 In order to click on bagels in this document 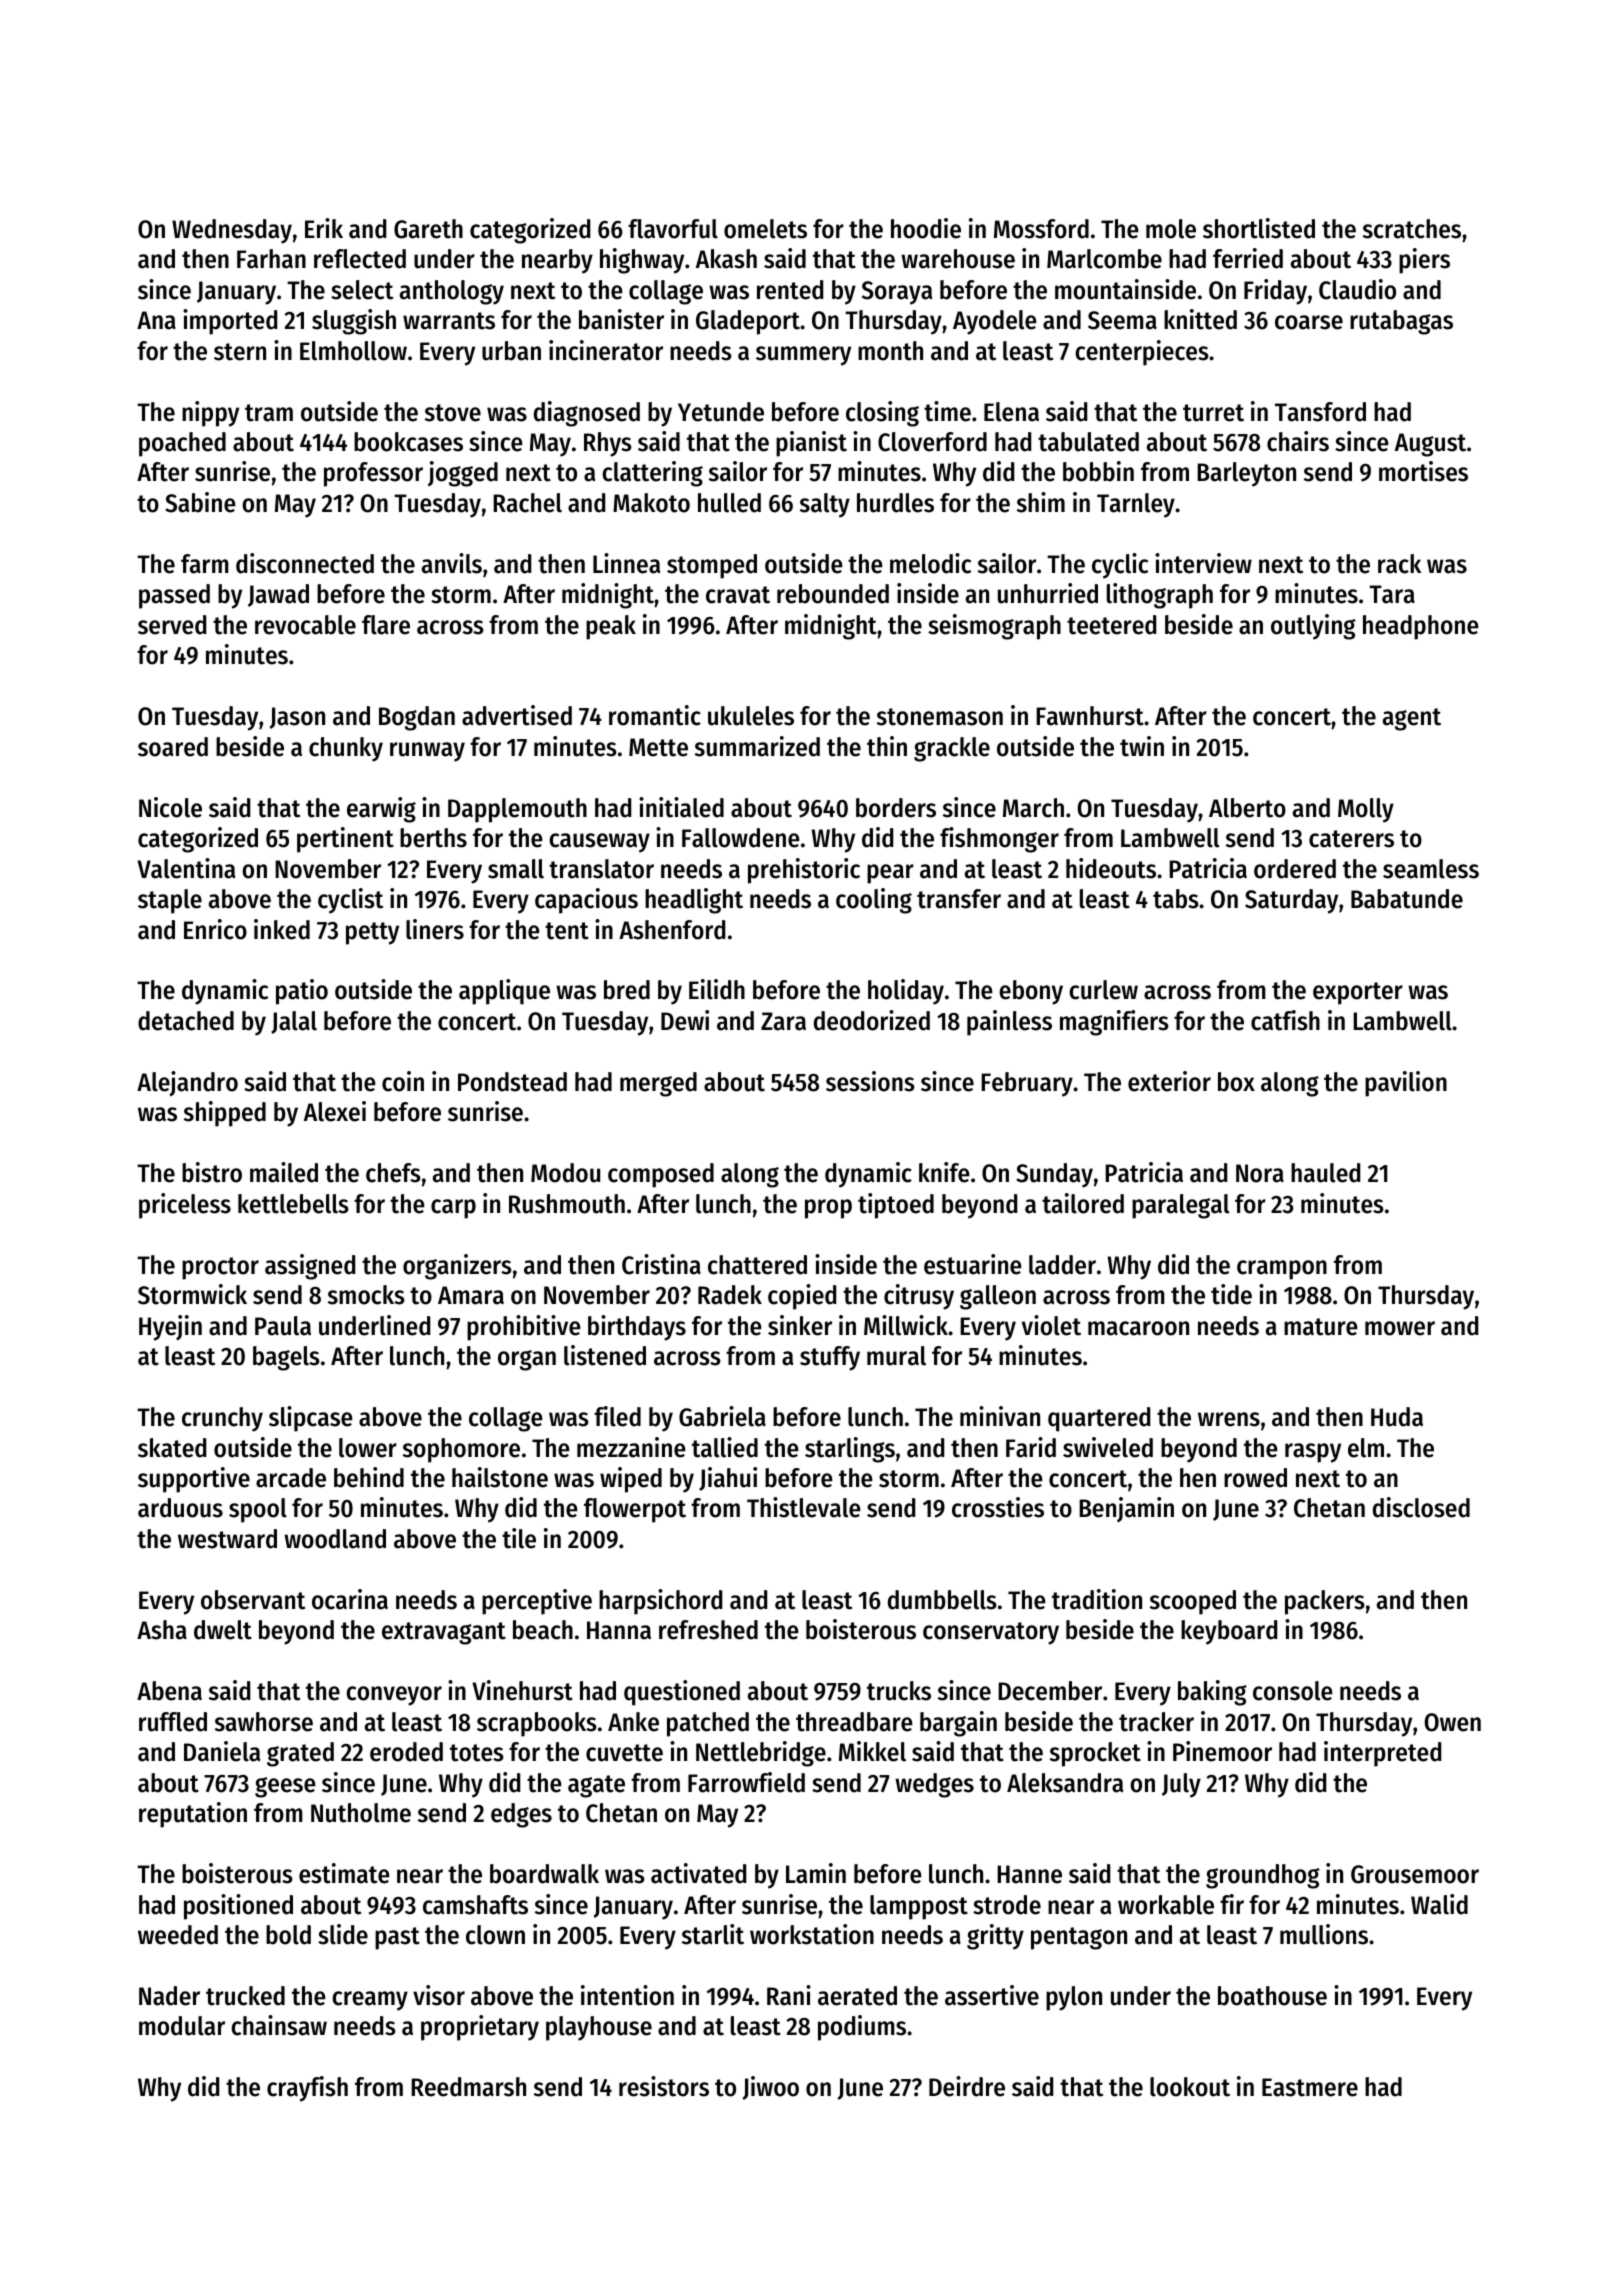, I will do `click(286, 1358)`.
